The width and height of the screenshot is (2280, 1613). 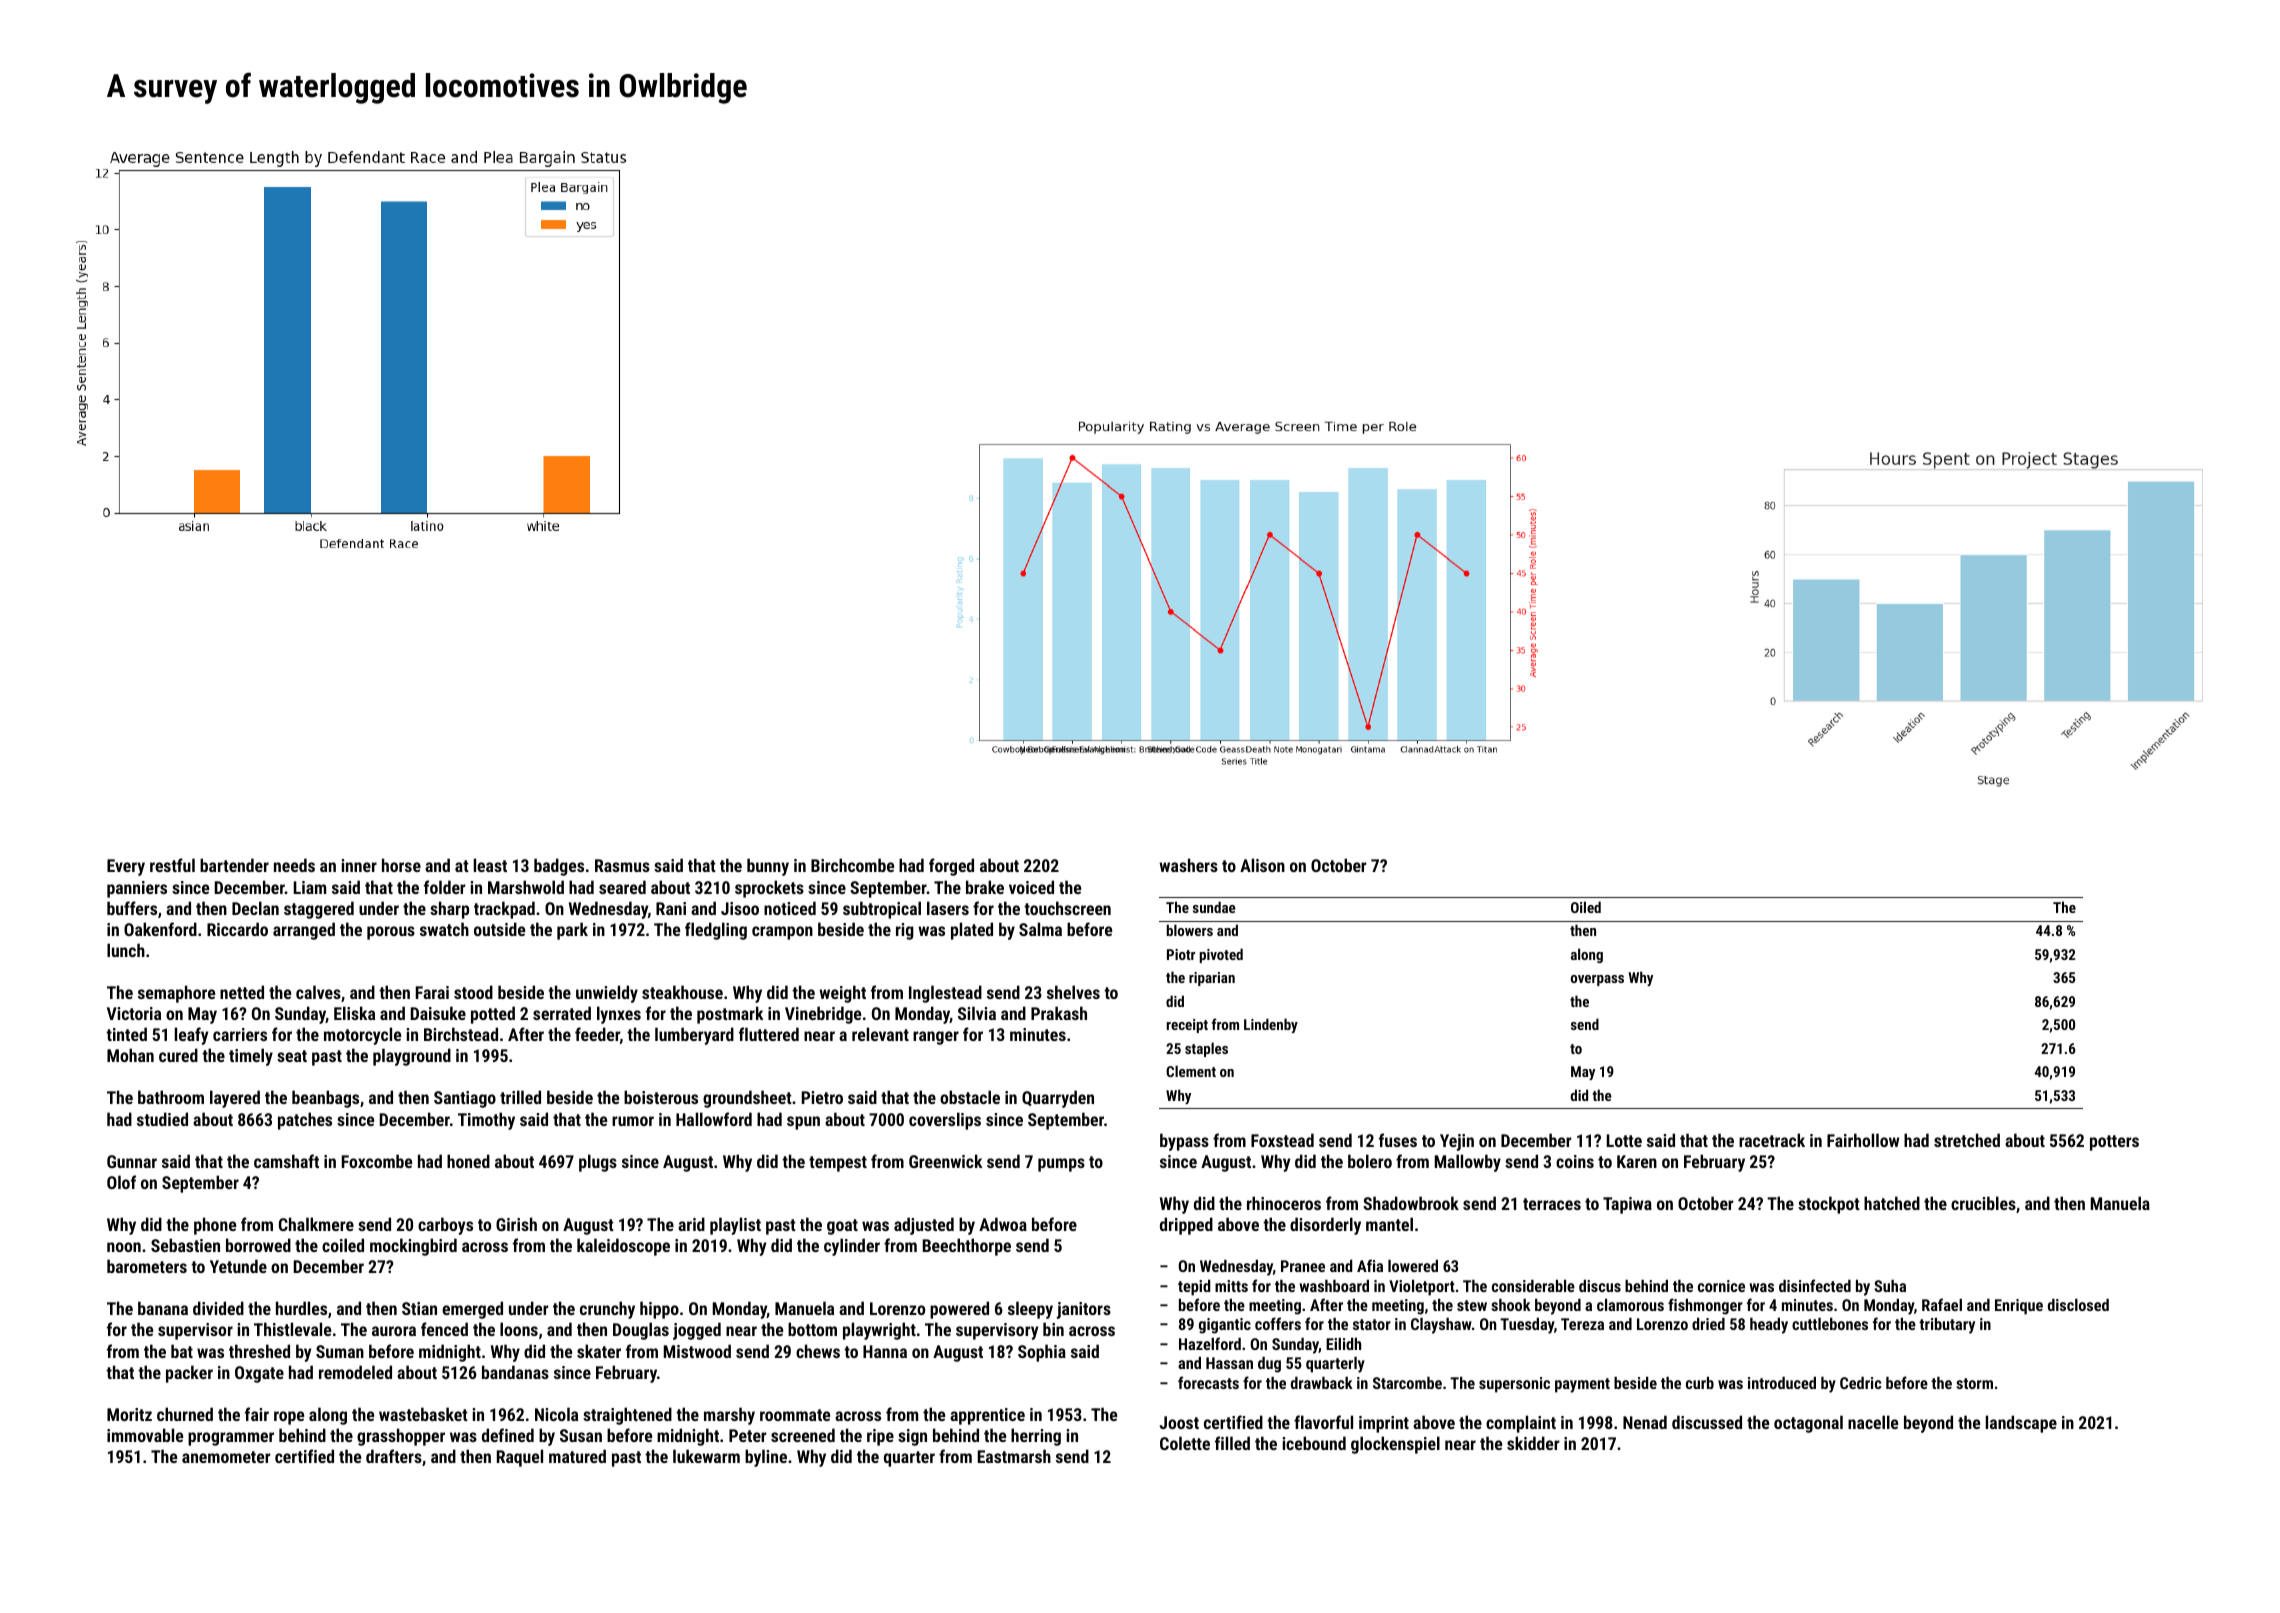 What do you see at coordinates (577, 1456) in the screenshot?
I see `matured` at bounding box center [577, 1456].
